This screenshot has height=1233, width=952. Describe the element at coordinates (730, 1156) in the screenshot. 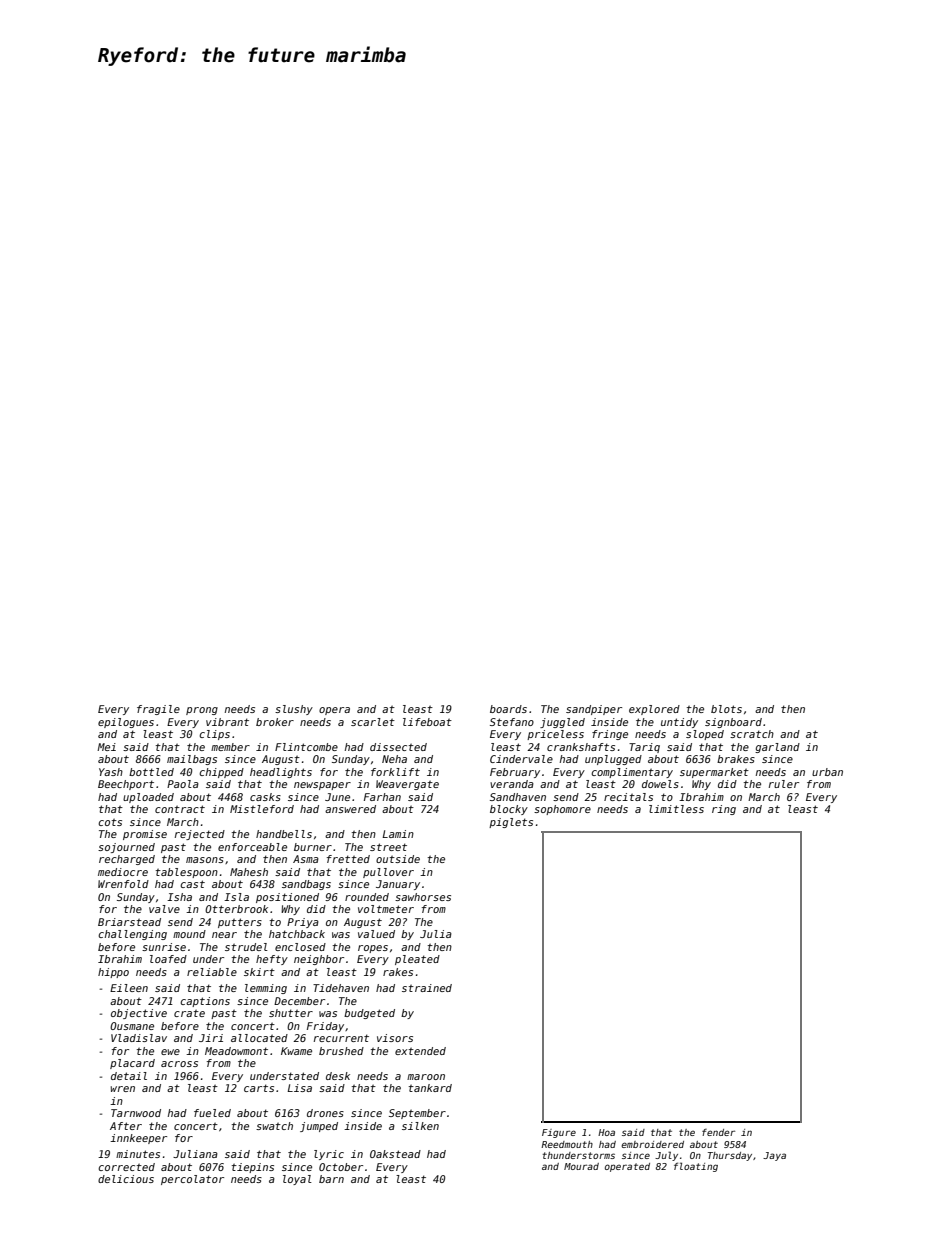

I see `Thursday` at that location.
